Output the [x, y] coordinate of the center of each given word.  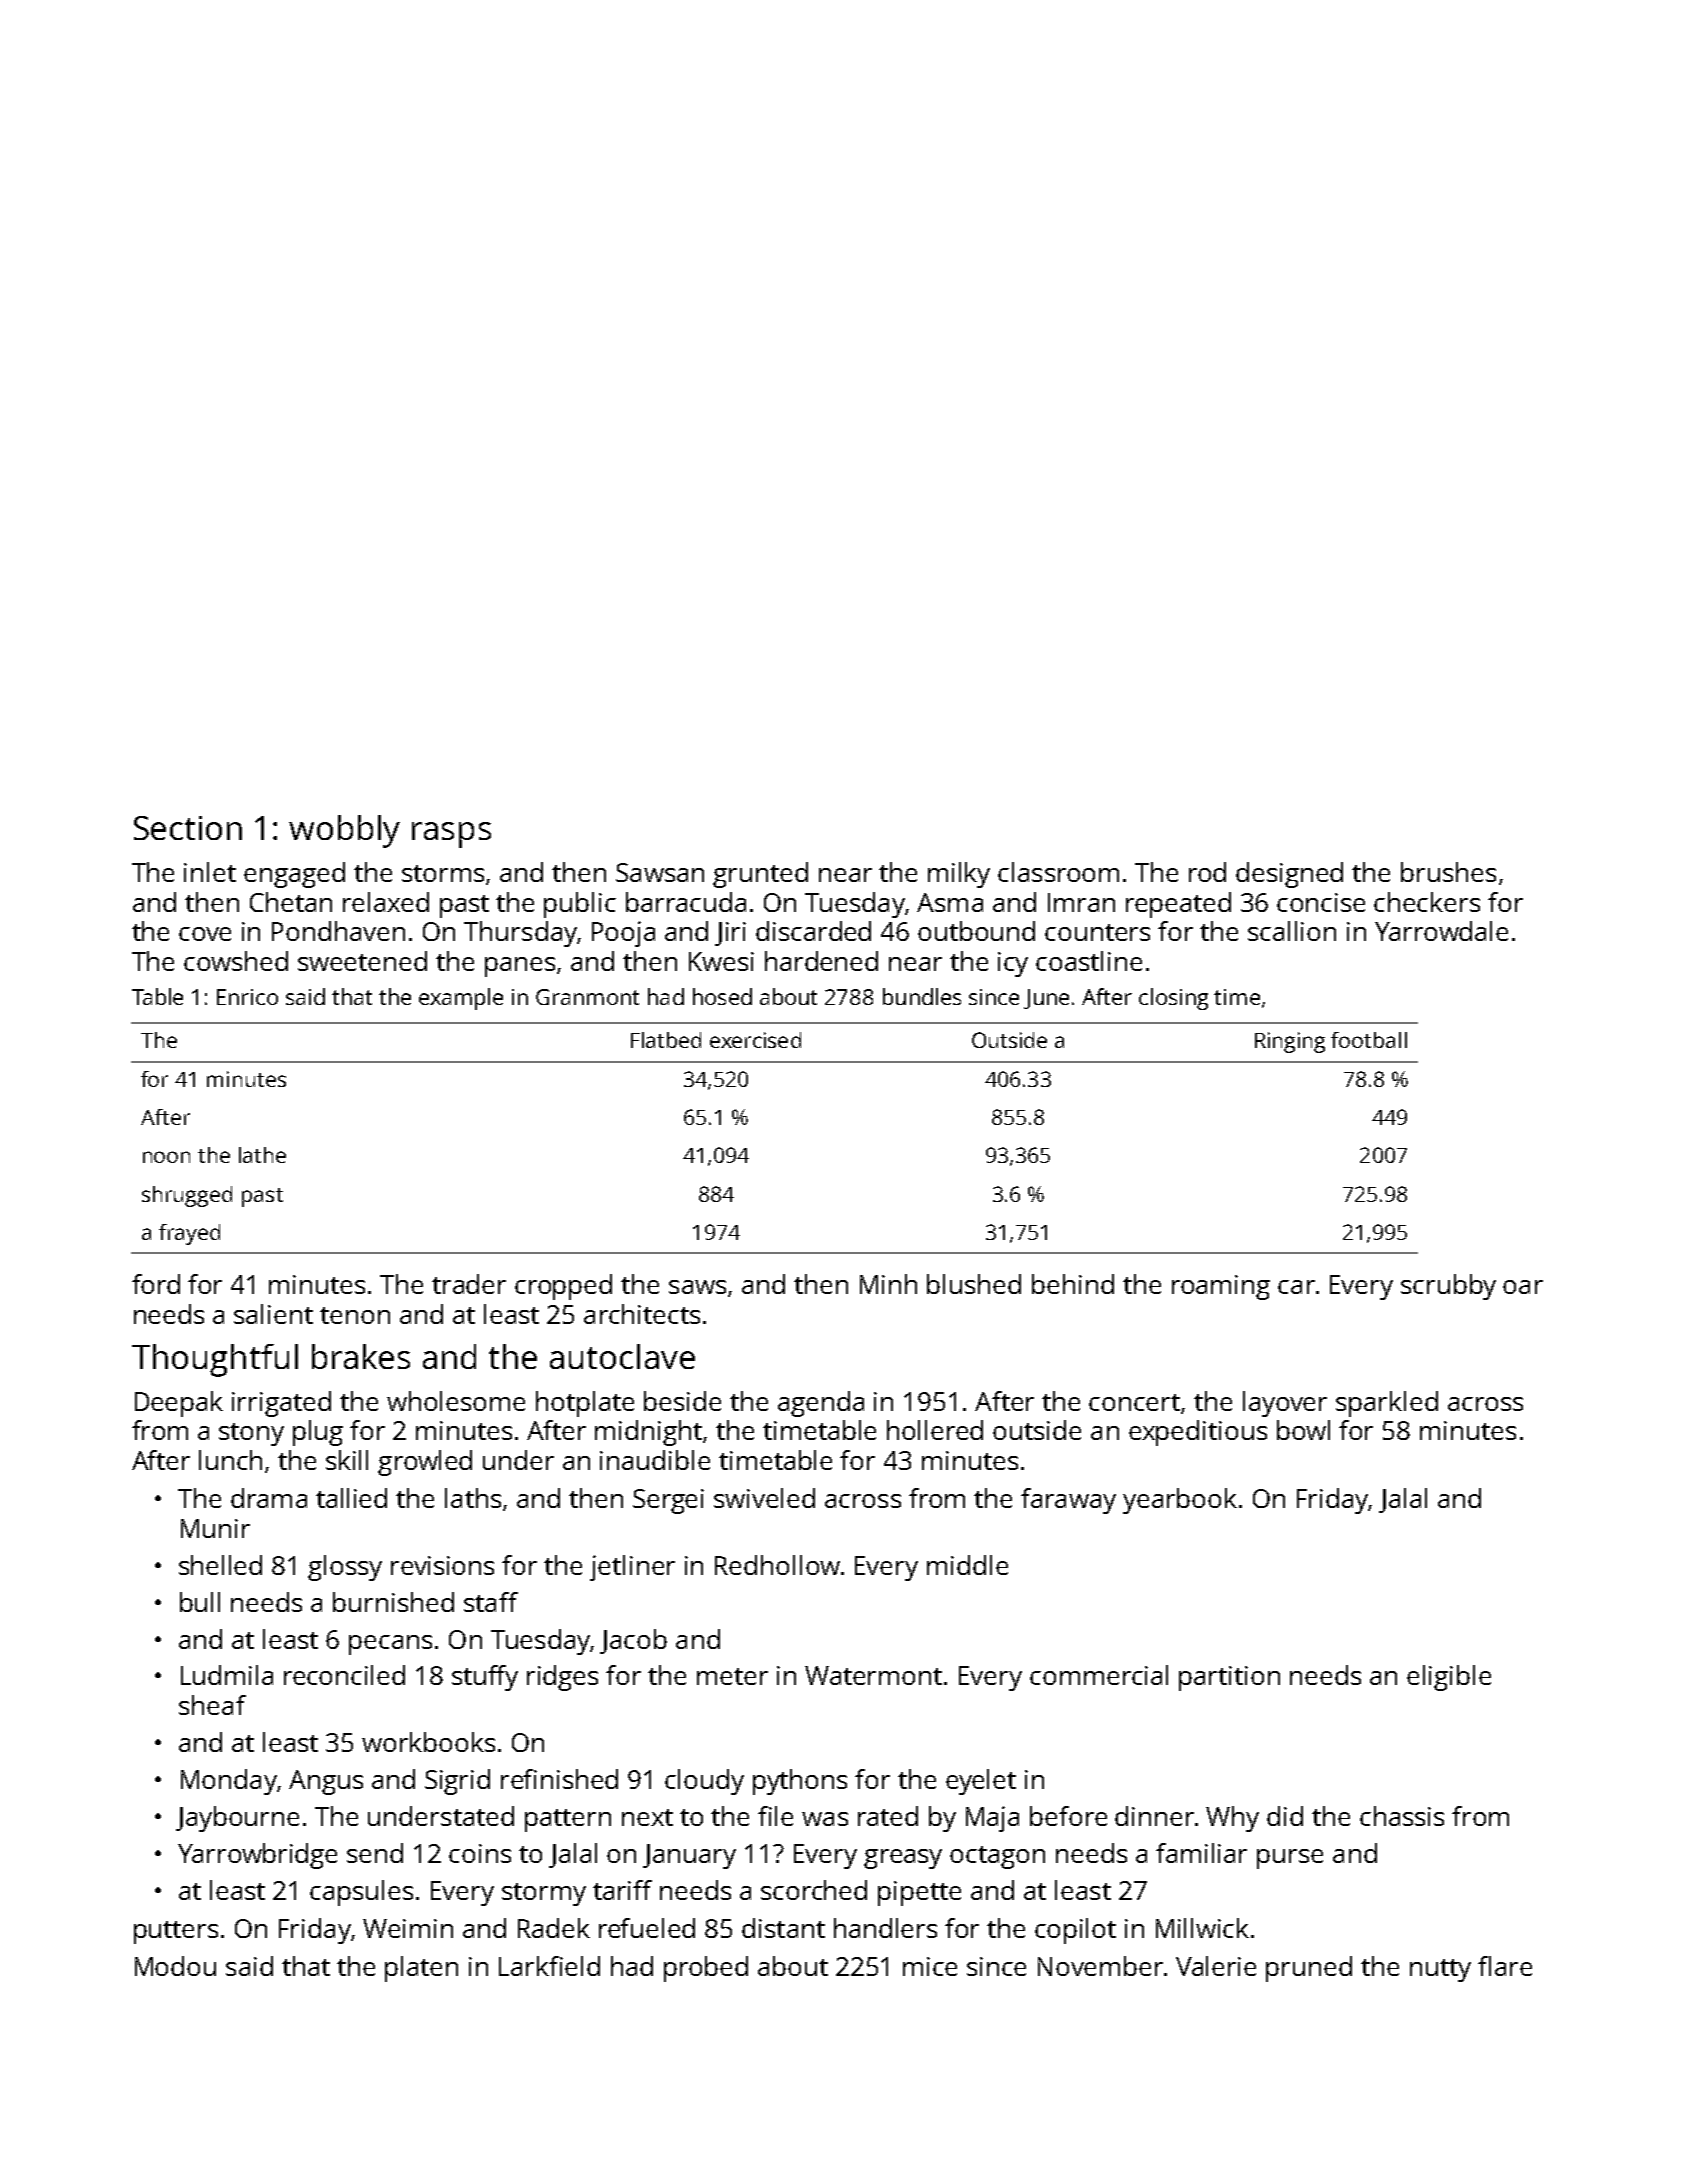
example [461, 999]
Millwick [1202, 1928]
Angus [326, 1782]
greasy [903, 1859]
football [1369, 1040]
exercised [755, 1040]
